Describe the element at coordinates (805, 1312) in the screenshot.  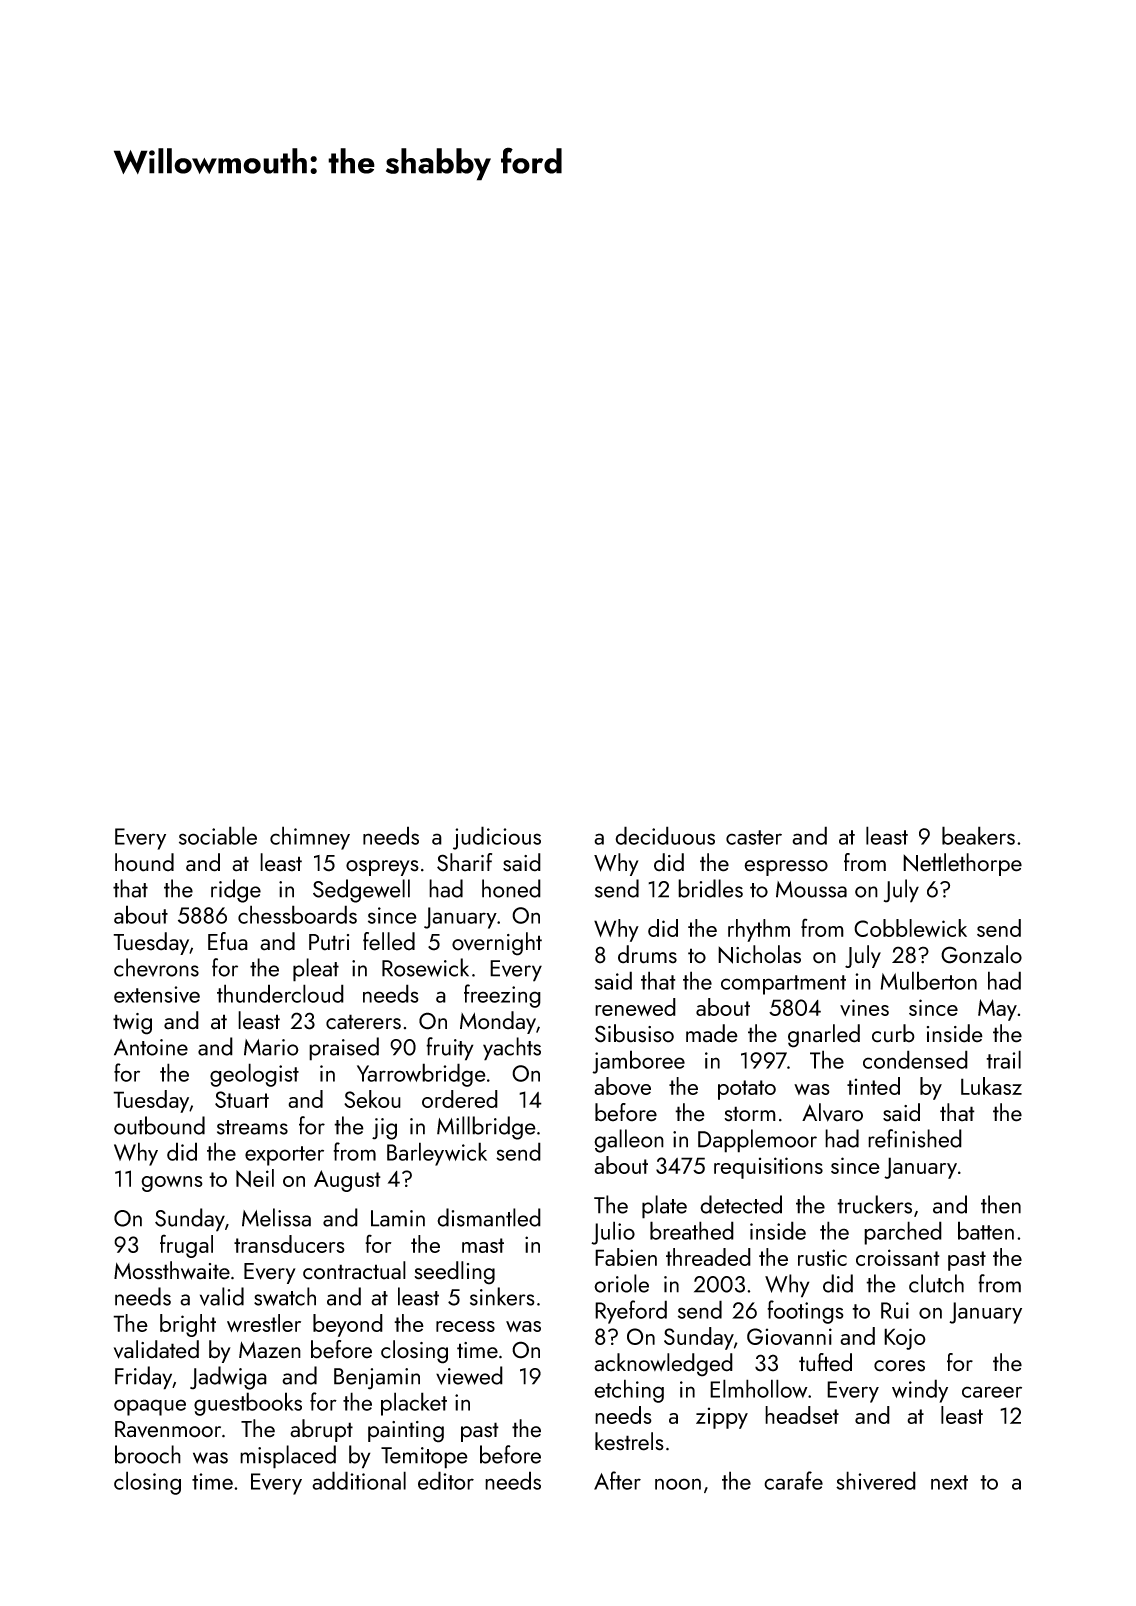
I see `footings` at that location.
